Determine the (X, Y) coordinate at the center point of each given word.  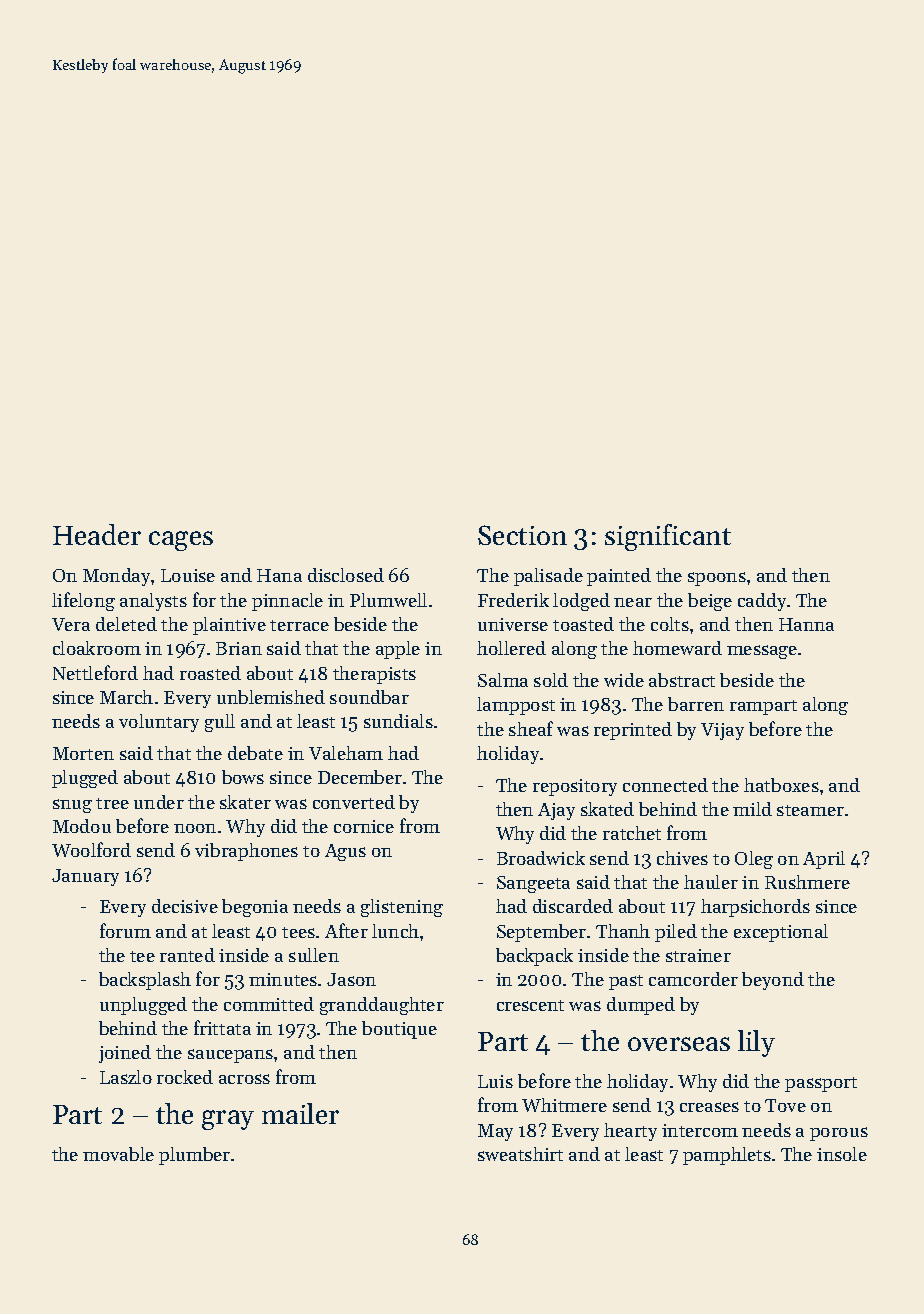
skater (245, 802)
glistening (402, 908)
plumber (194, 1156)
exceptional (781, 933)
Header (97, 534)
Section (522, 535)
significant (668, 537)
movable (118, 1154)
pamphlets (727, 1156)
